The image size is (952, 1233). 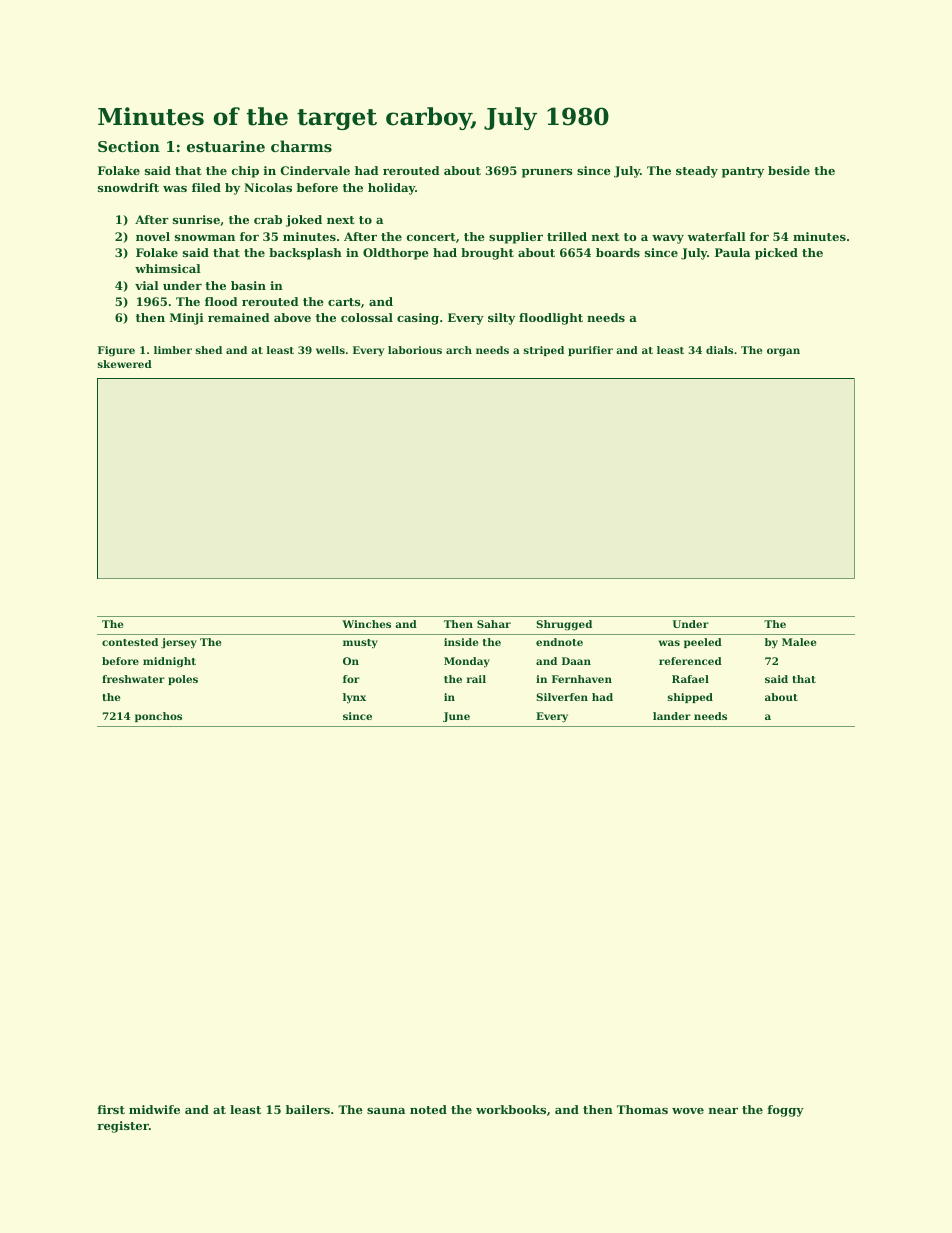 What do you see at coordinates (783, 352) in the image?
I see `organ` at bounding box center [783, 352].
